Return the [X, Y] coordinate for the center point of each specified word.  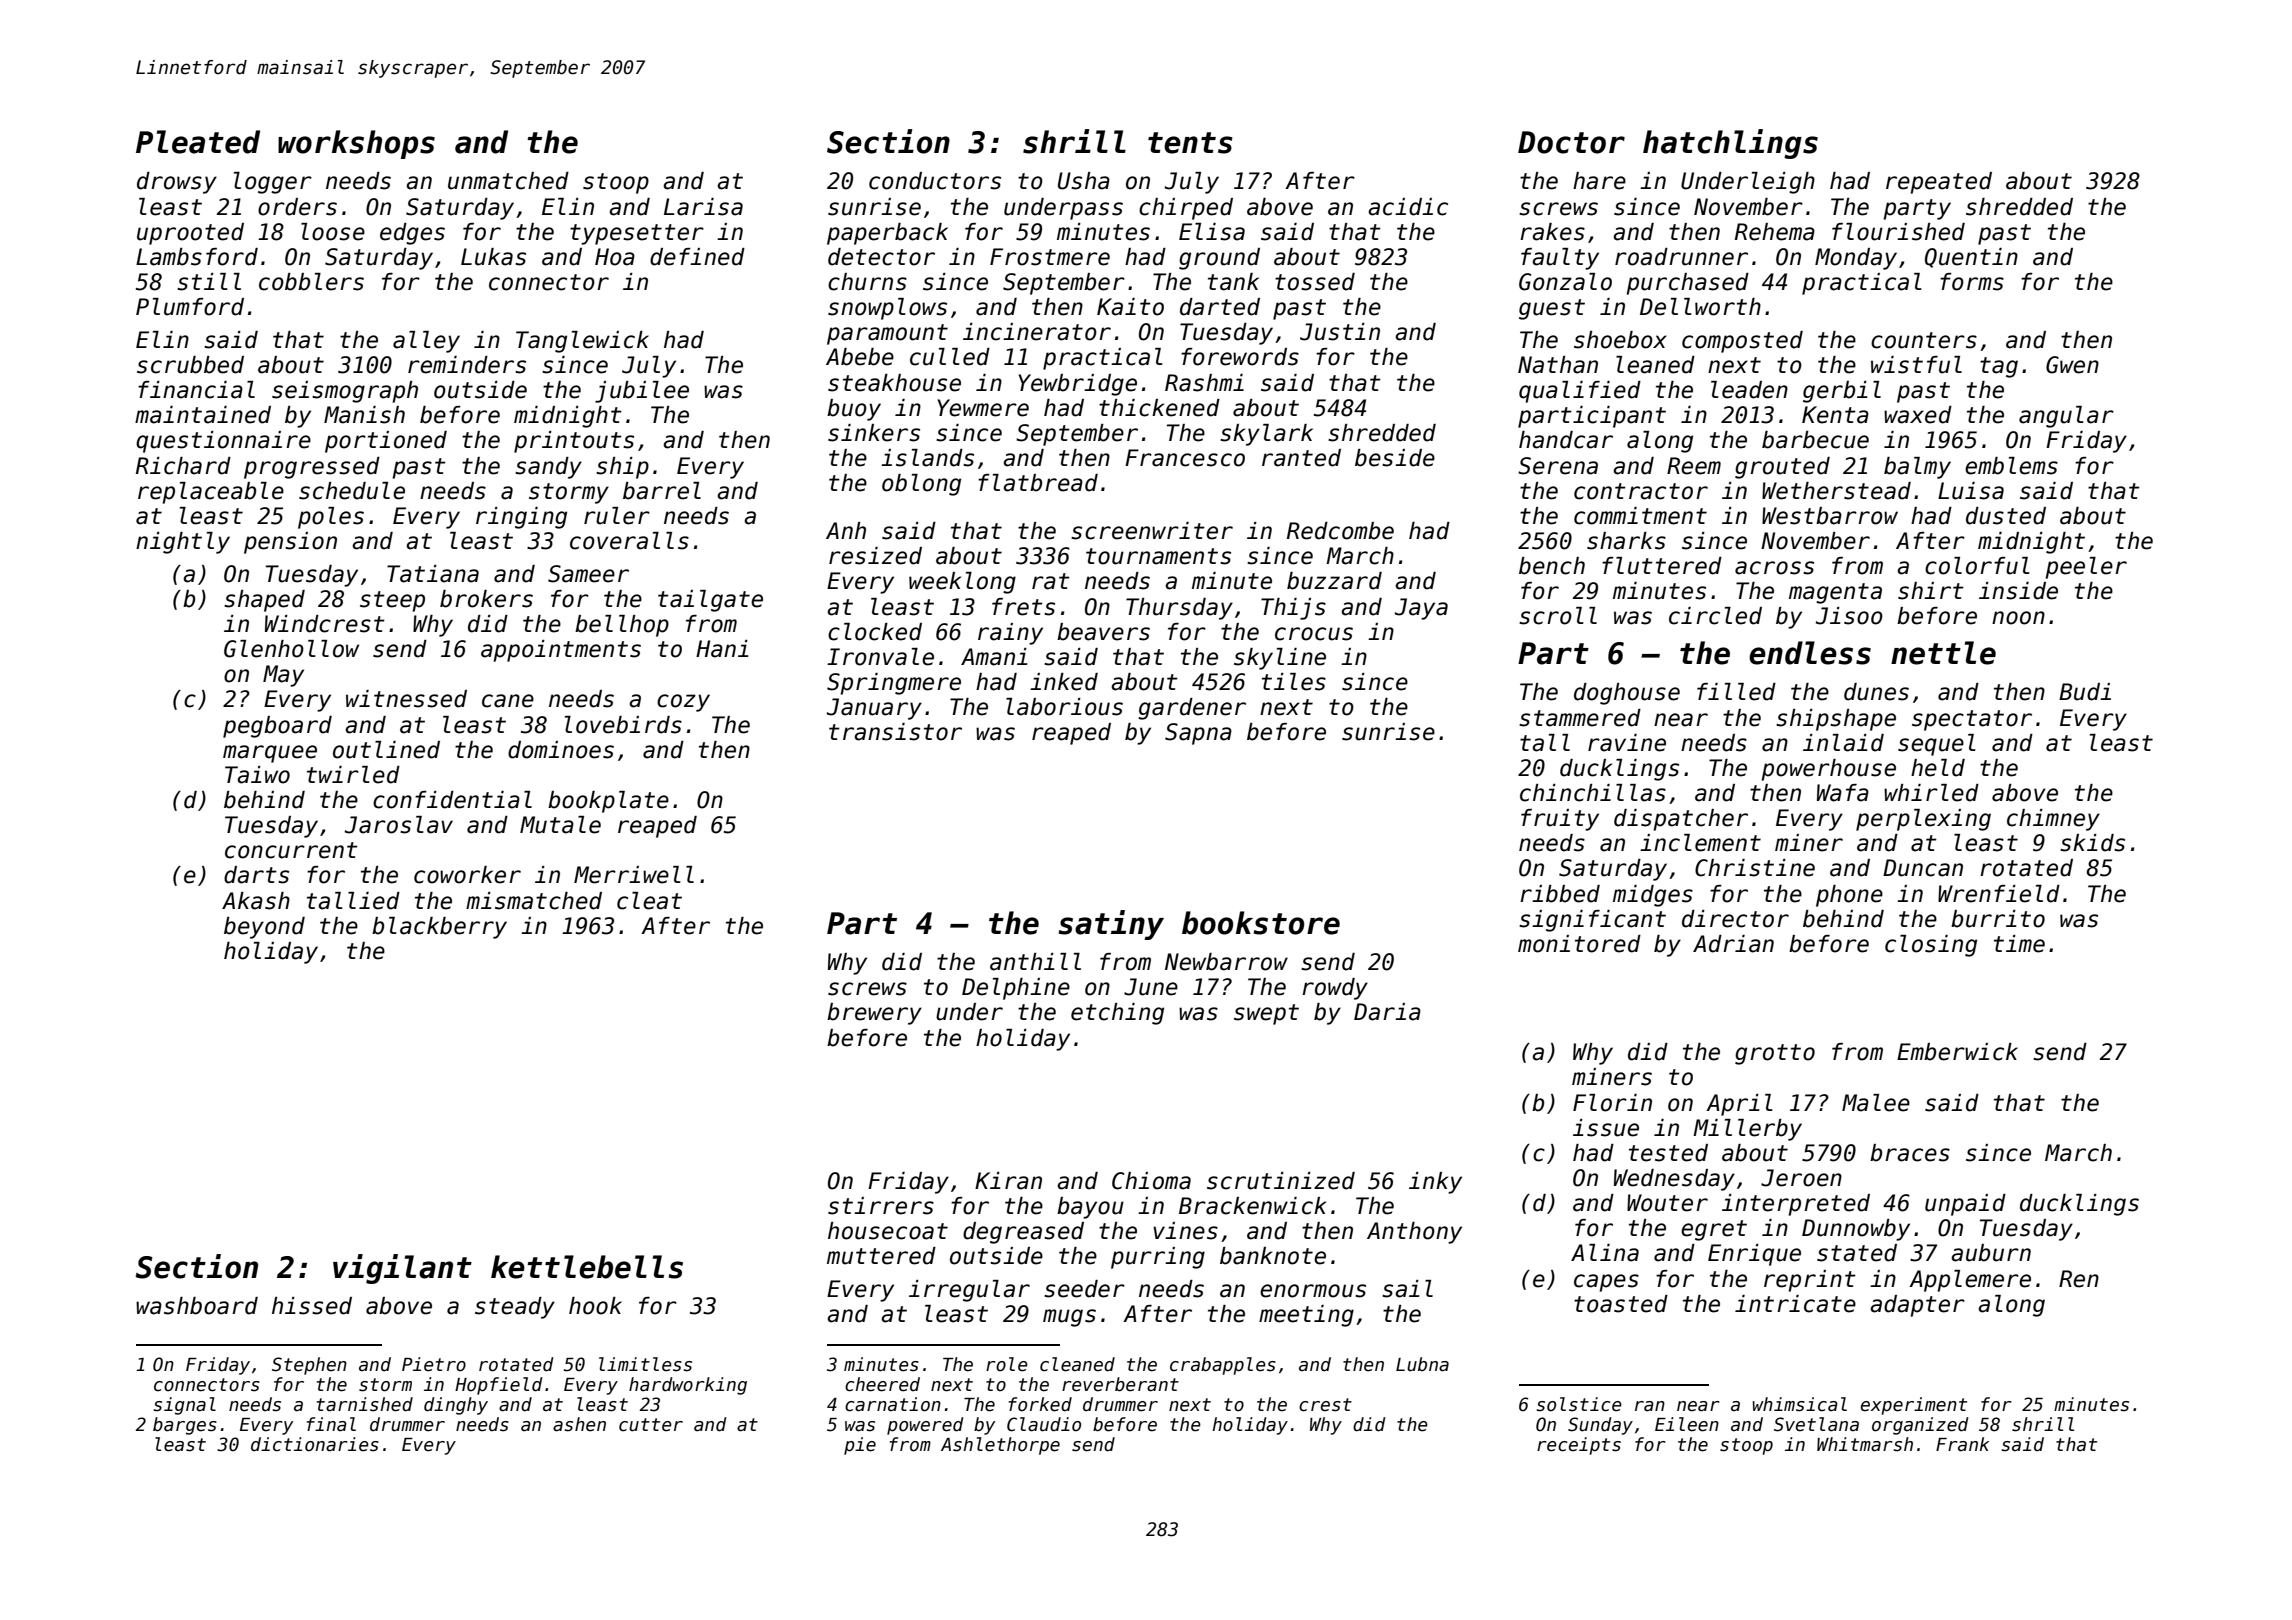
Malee [1876, 1103]
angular [2066, 417]
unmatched [508, 181]
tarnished [365, 1404]
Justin [1340, 332]
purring [1158, 1258]
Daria [1387, 1012]
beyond [264, 928]
